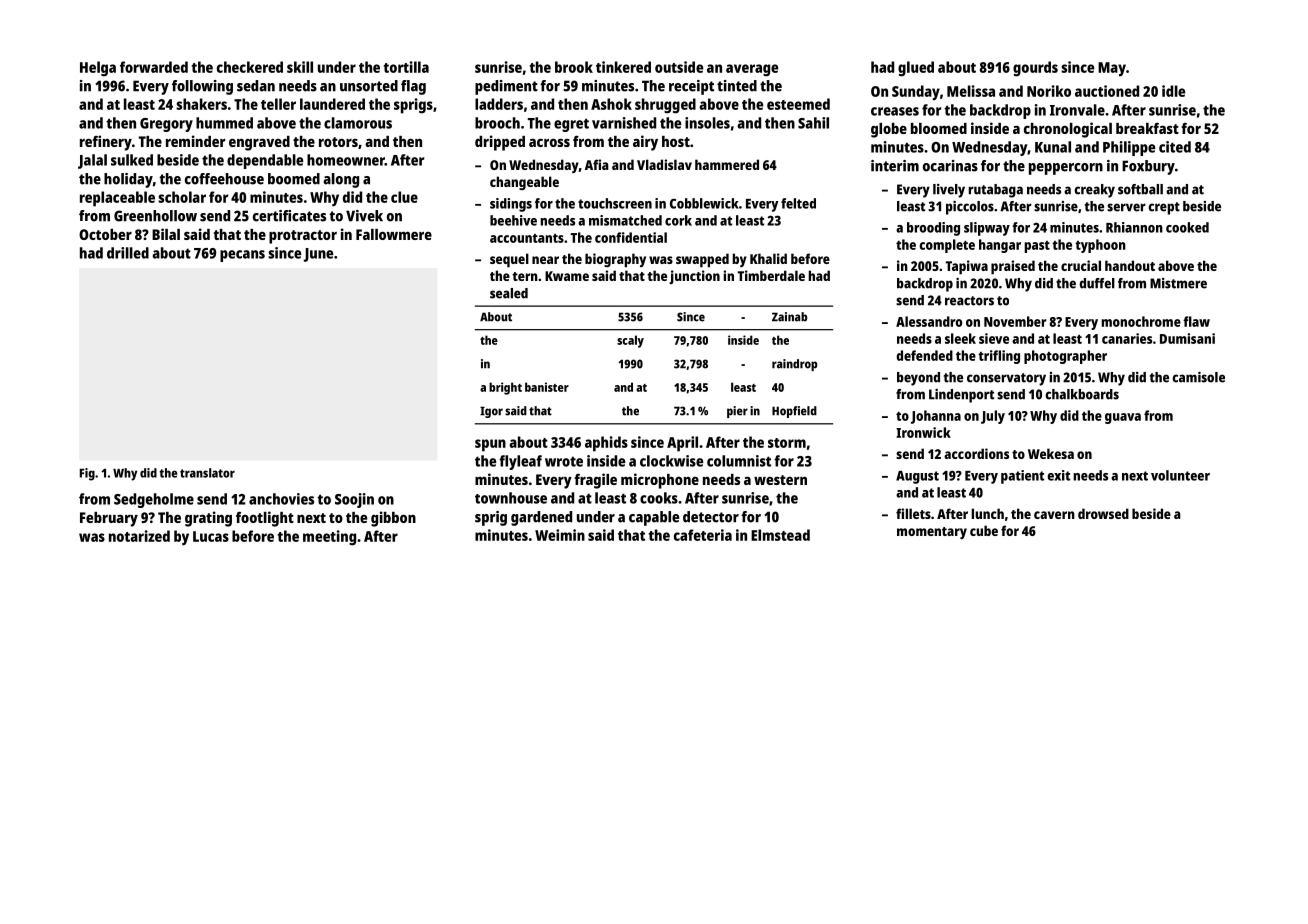 The width and height of the screenshot is (1308, 924). Describe the element at coordinates (513, 220) in the screenshot. I see `beehive` at that location.
